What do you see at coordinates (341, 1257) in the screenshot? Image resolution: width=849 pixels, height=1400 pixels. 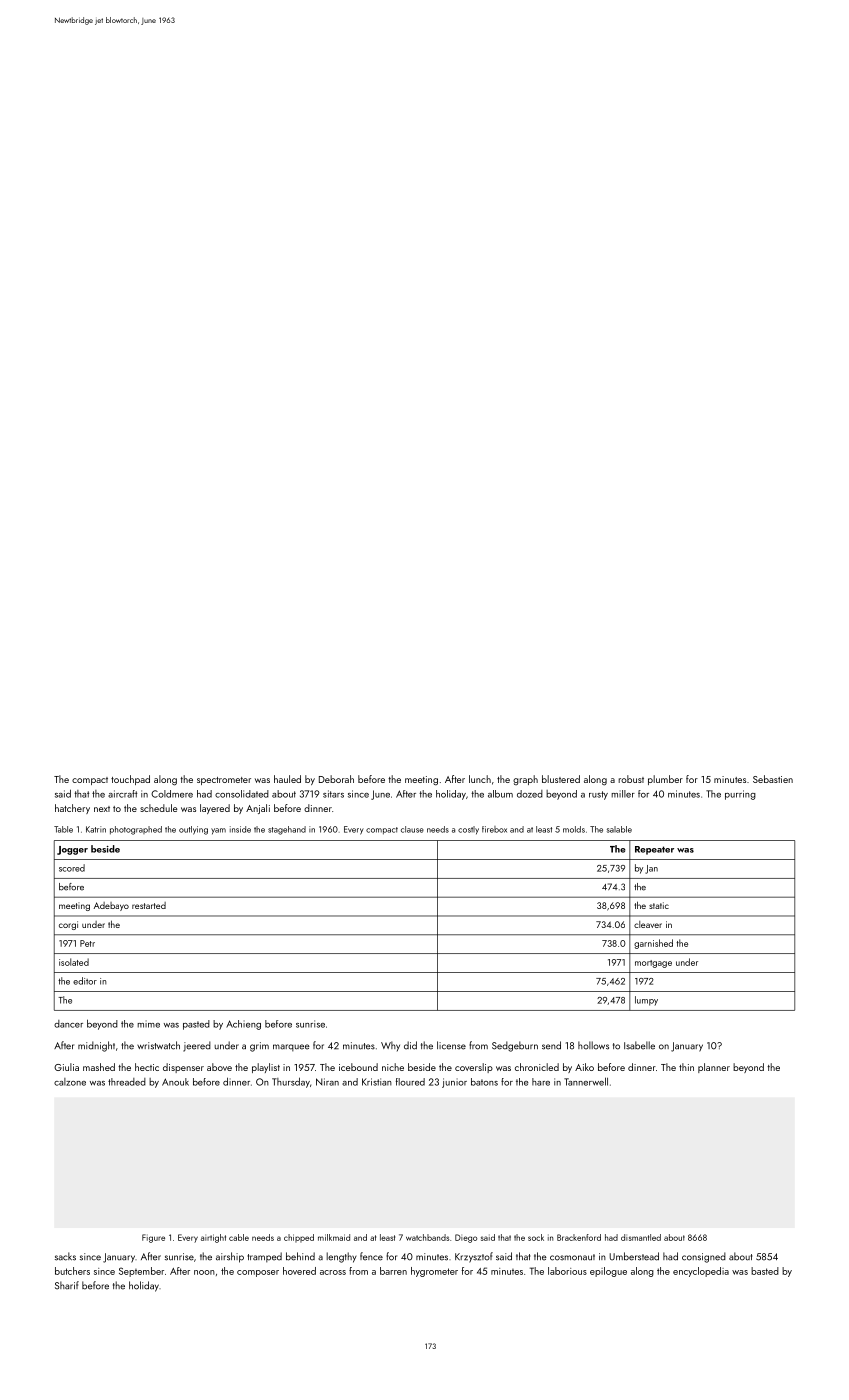 I see `lengthy` at bounding box center [341, 1257].
